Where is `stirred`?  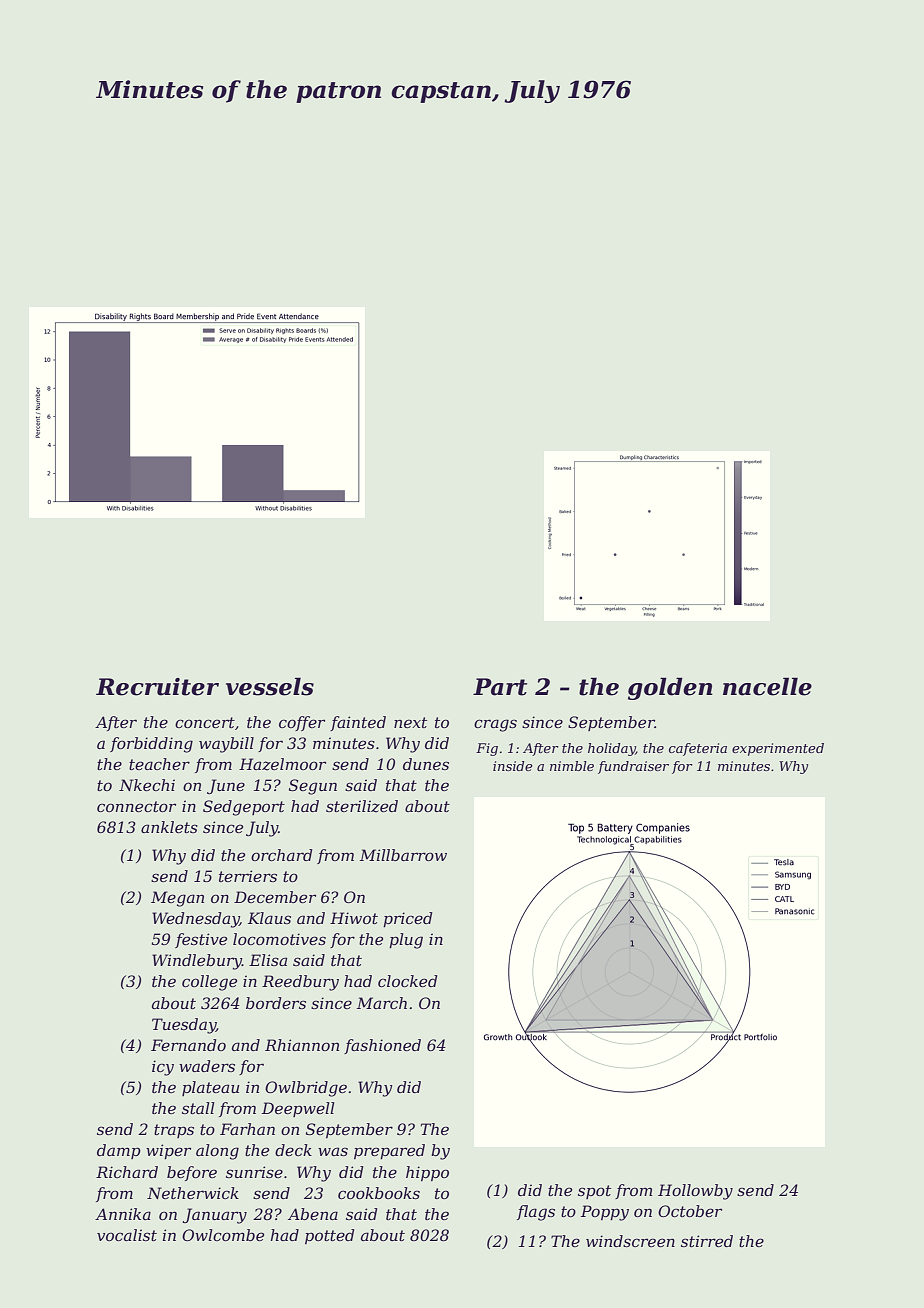
stirred is located at coordinates (707, 1241).
